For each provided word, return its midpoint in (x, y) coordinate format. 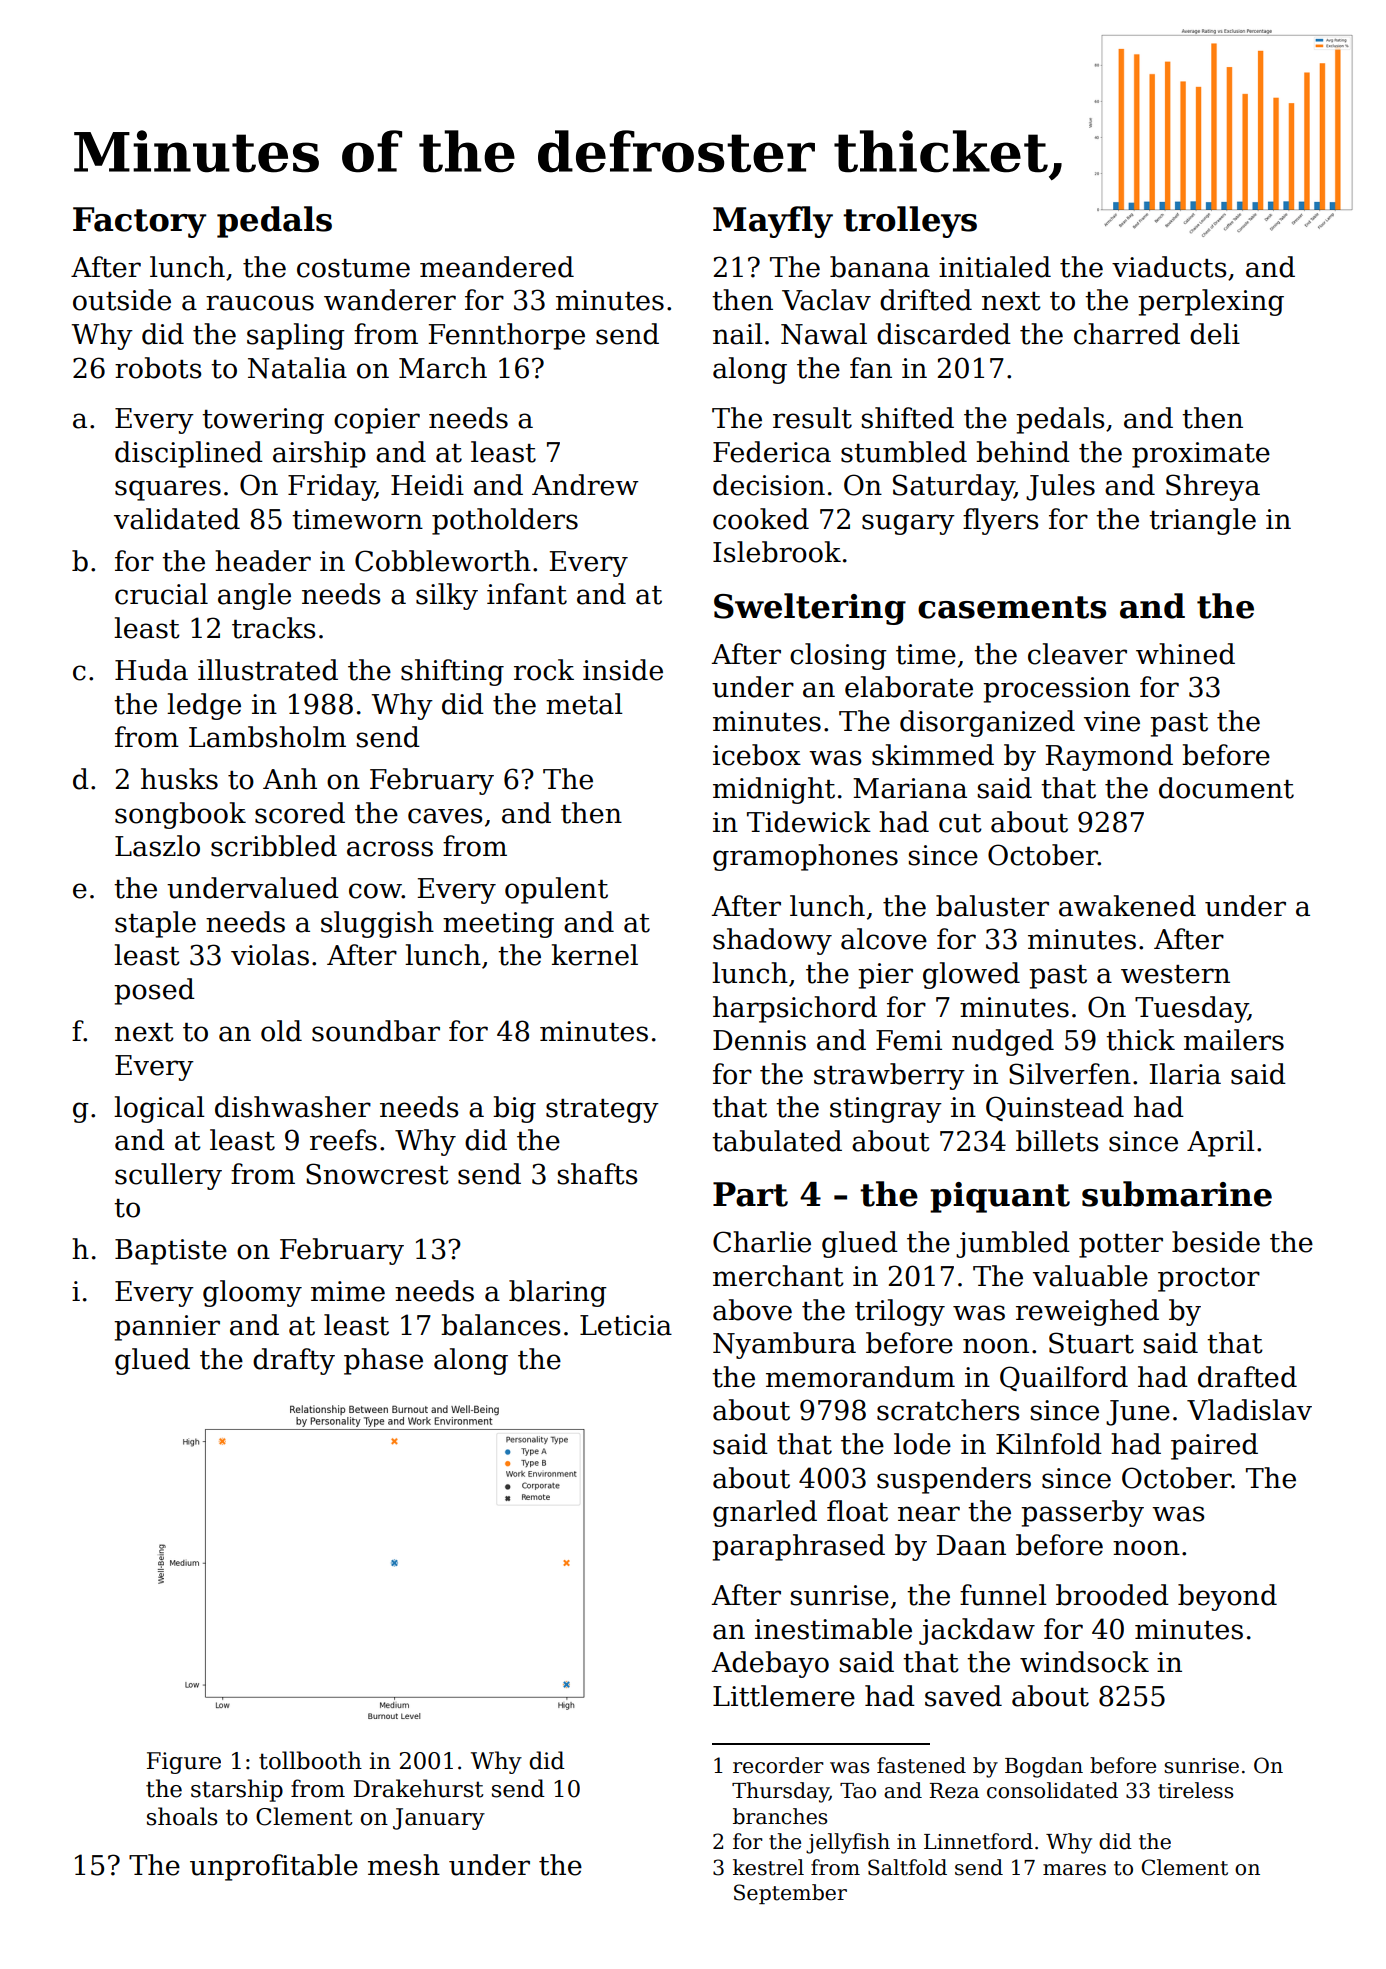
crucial (161, 594)
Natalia (297, 368)
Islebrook (777, 552)
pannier (167, 1328)
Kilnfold (1049, 1444)
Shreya (1213, 487)
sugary (908, 524)
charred (1127, 334)
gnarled (765, 1513)
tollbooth (310, 1760)
